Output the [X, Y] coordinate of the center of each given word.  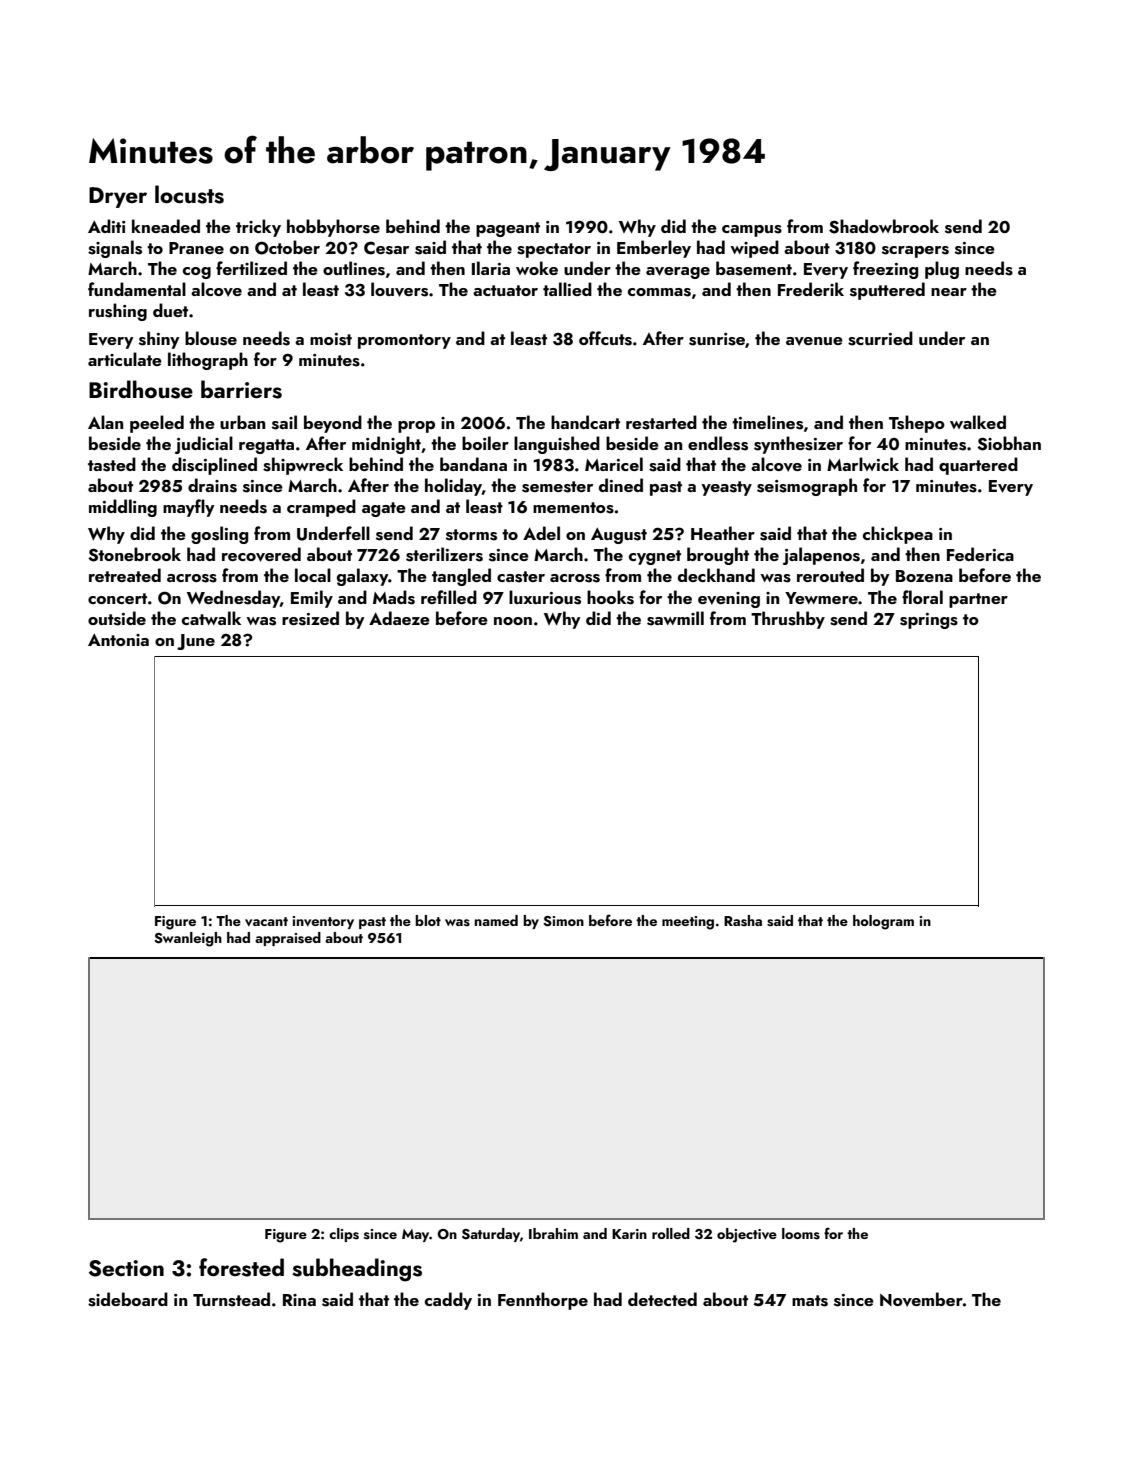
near [949, 292]
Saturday [491, 1235]
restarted [661, 422]
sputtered [887, 291]
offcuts [605, 338]
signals [115, 249]
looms [801, 1234]
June [196, 642]
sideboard [128, 1299]
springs [929, 621]
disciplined [214, 466]
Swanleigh [188, 939]
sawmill [675, 618]
